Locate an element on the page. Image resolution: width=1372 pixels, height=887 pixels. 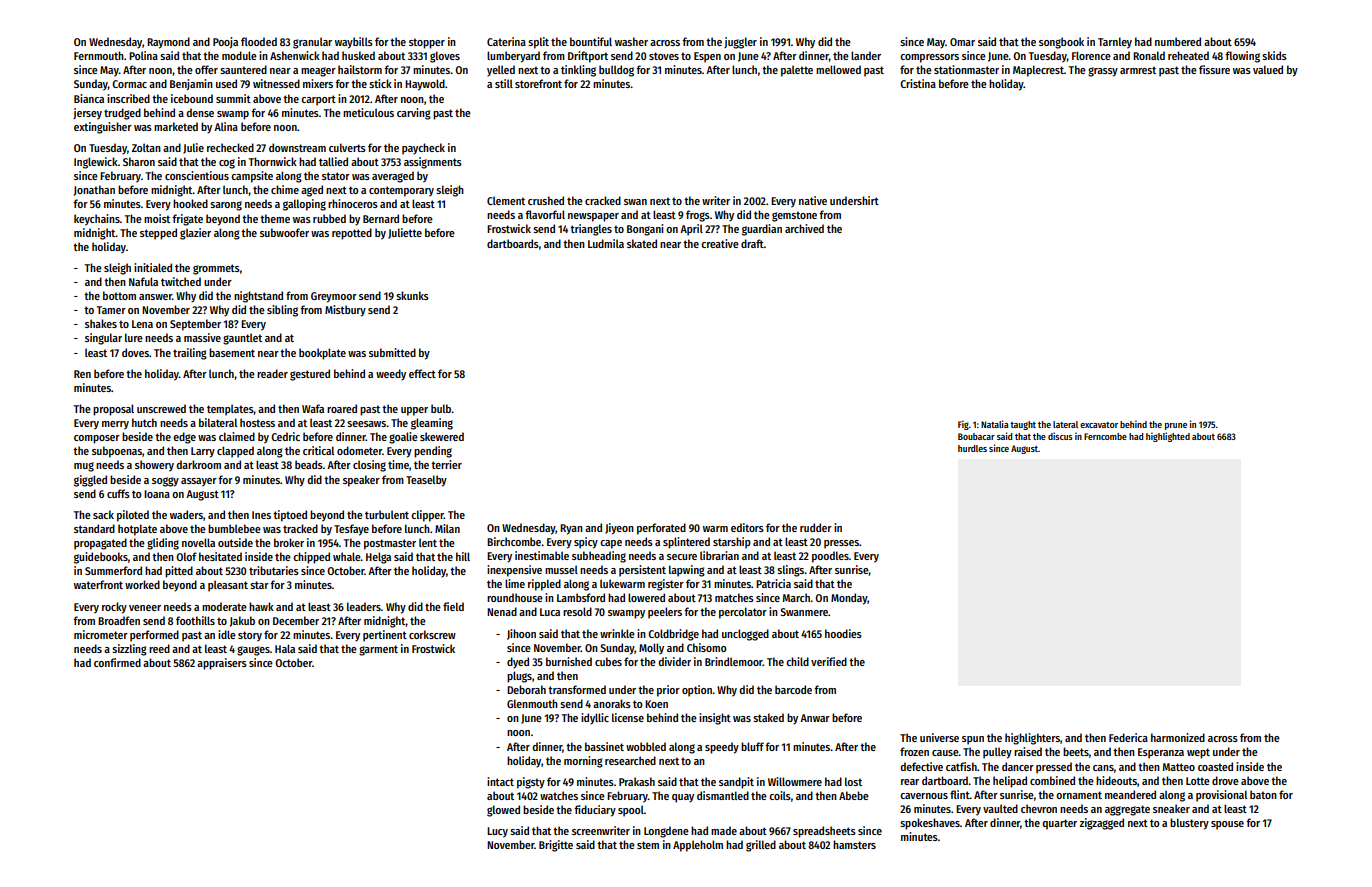
valued is located at coordinates (1268, 69).
